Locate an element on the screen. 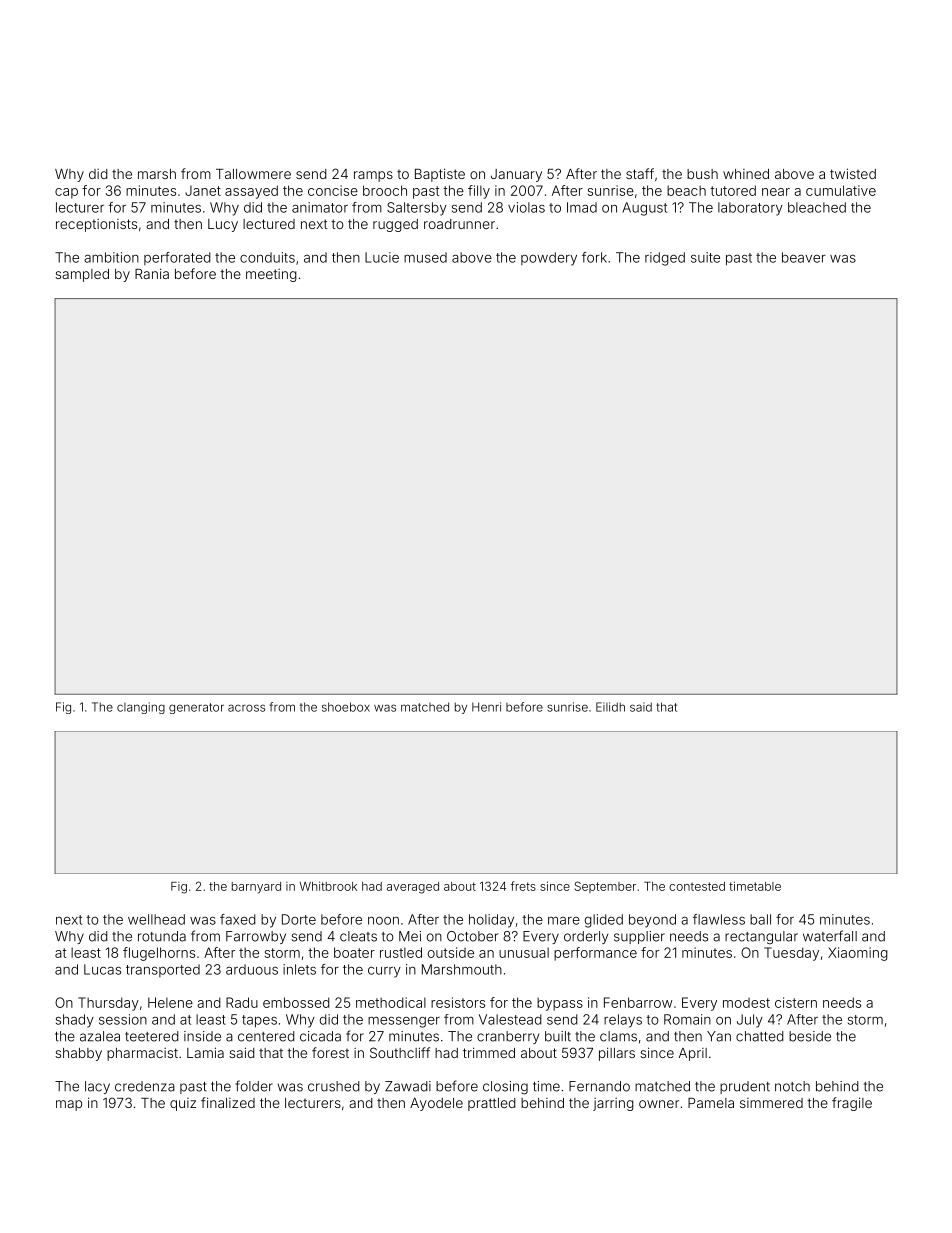 The image size is (952, 1233). Lamia is located at coordinates (205, 1052).
